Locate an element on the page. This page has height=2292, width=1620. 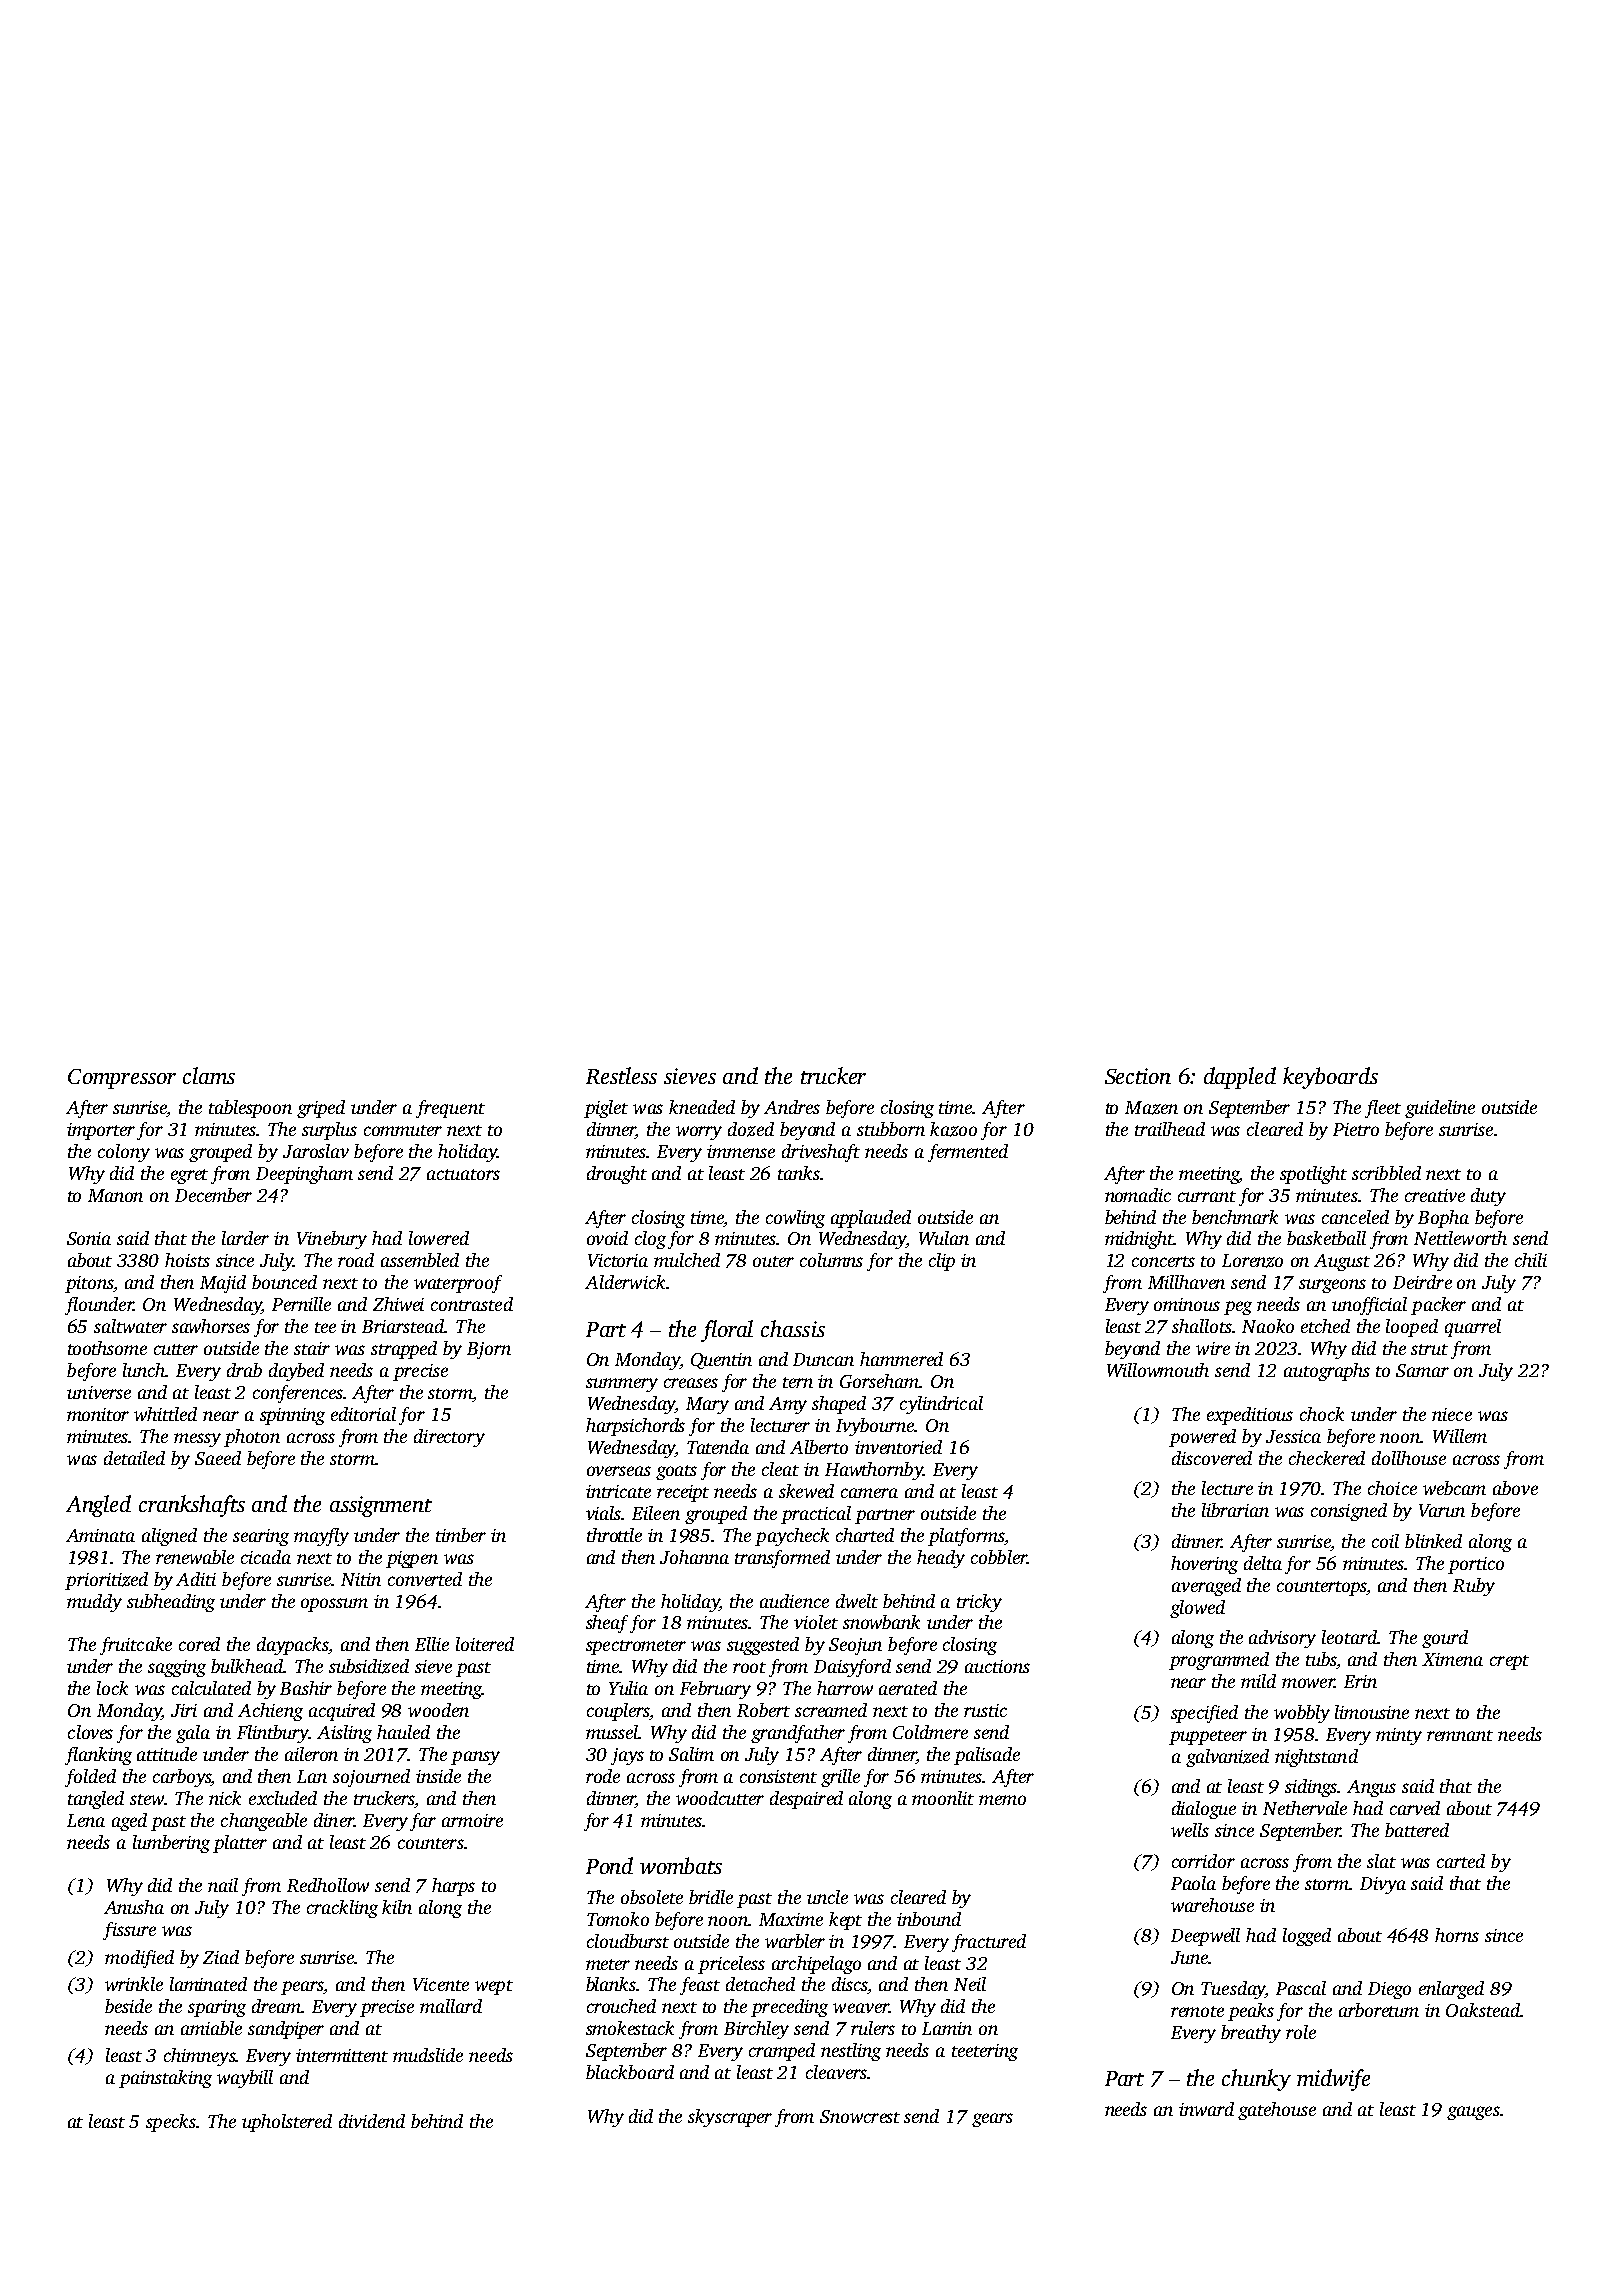
keyboards is located at coordinates (1330, 1078).
